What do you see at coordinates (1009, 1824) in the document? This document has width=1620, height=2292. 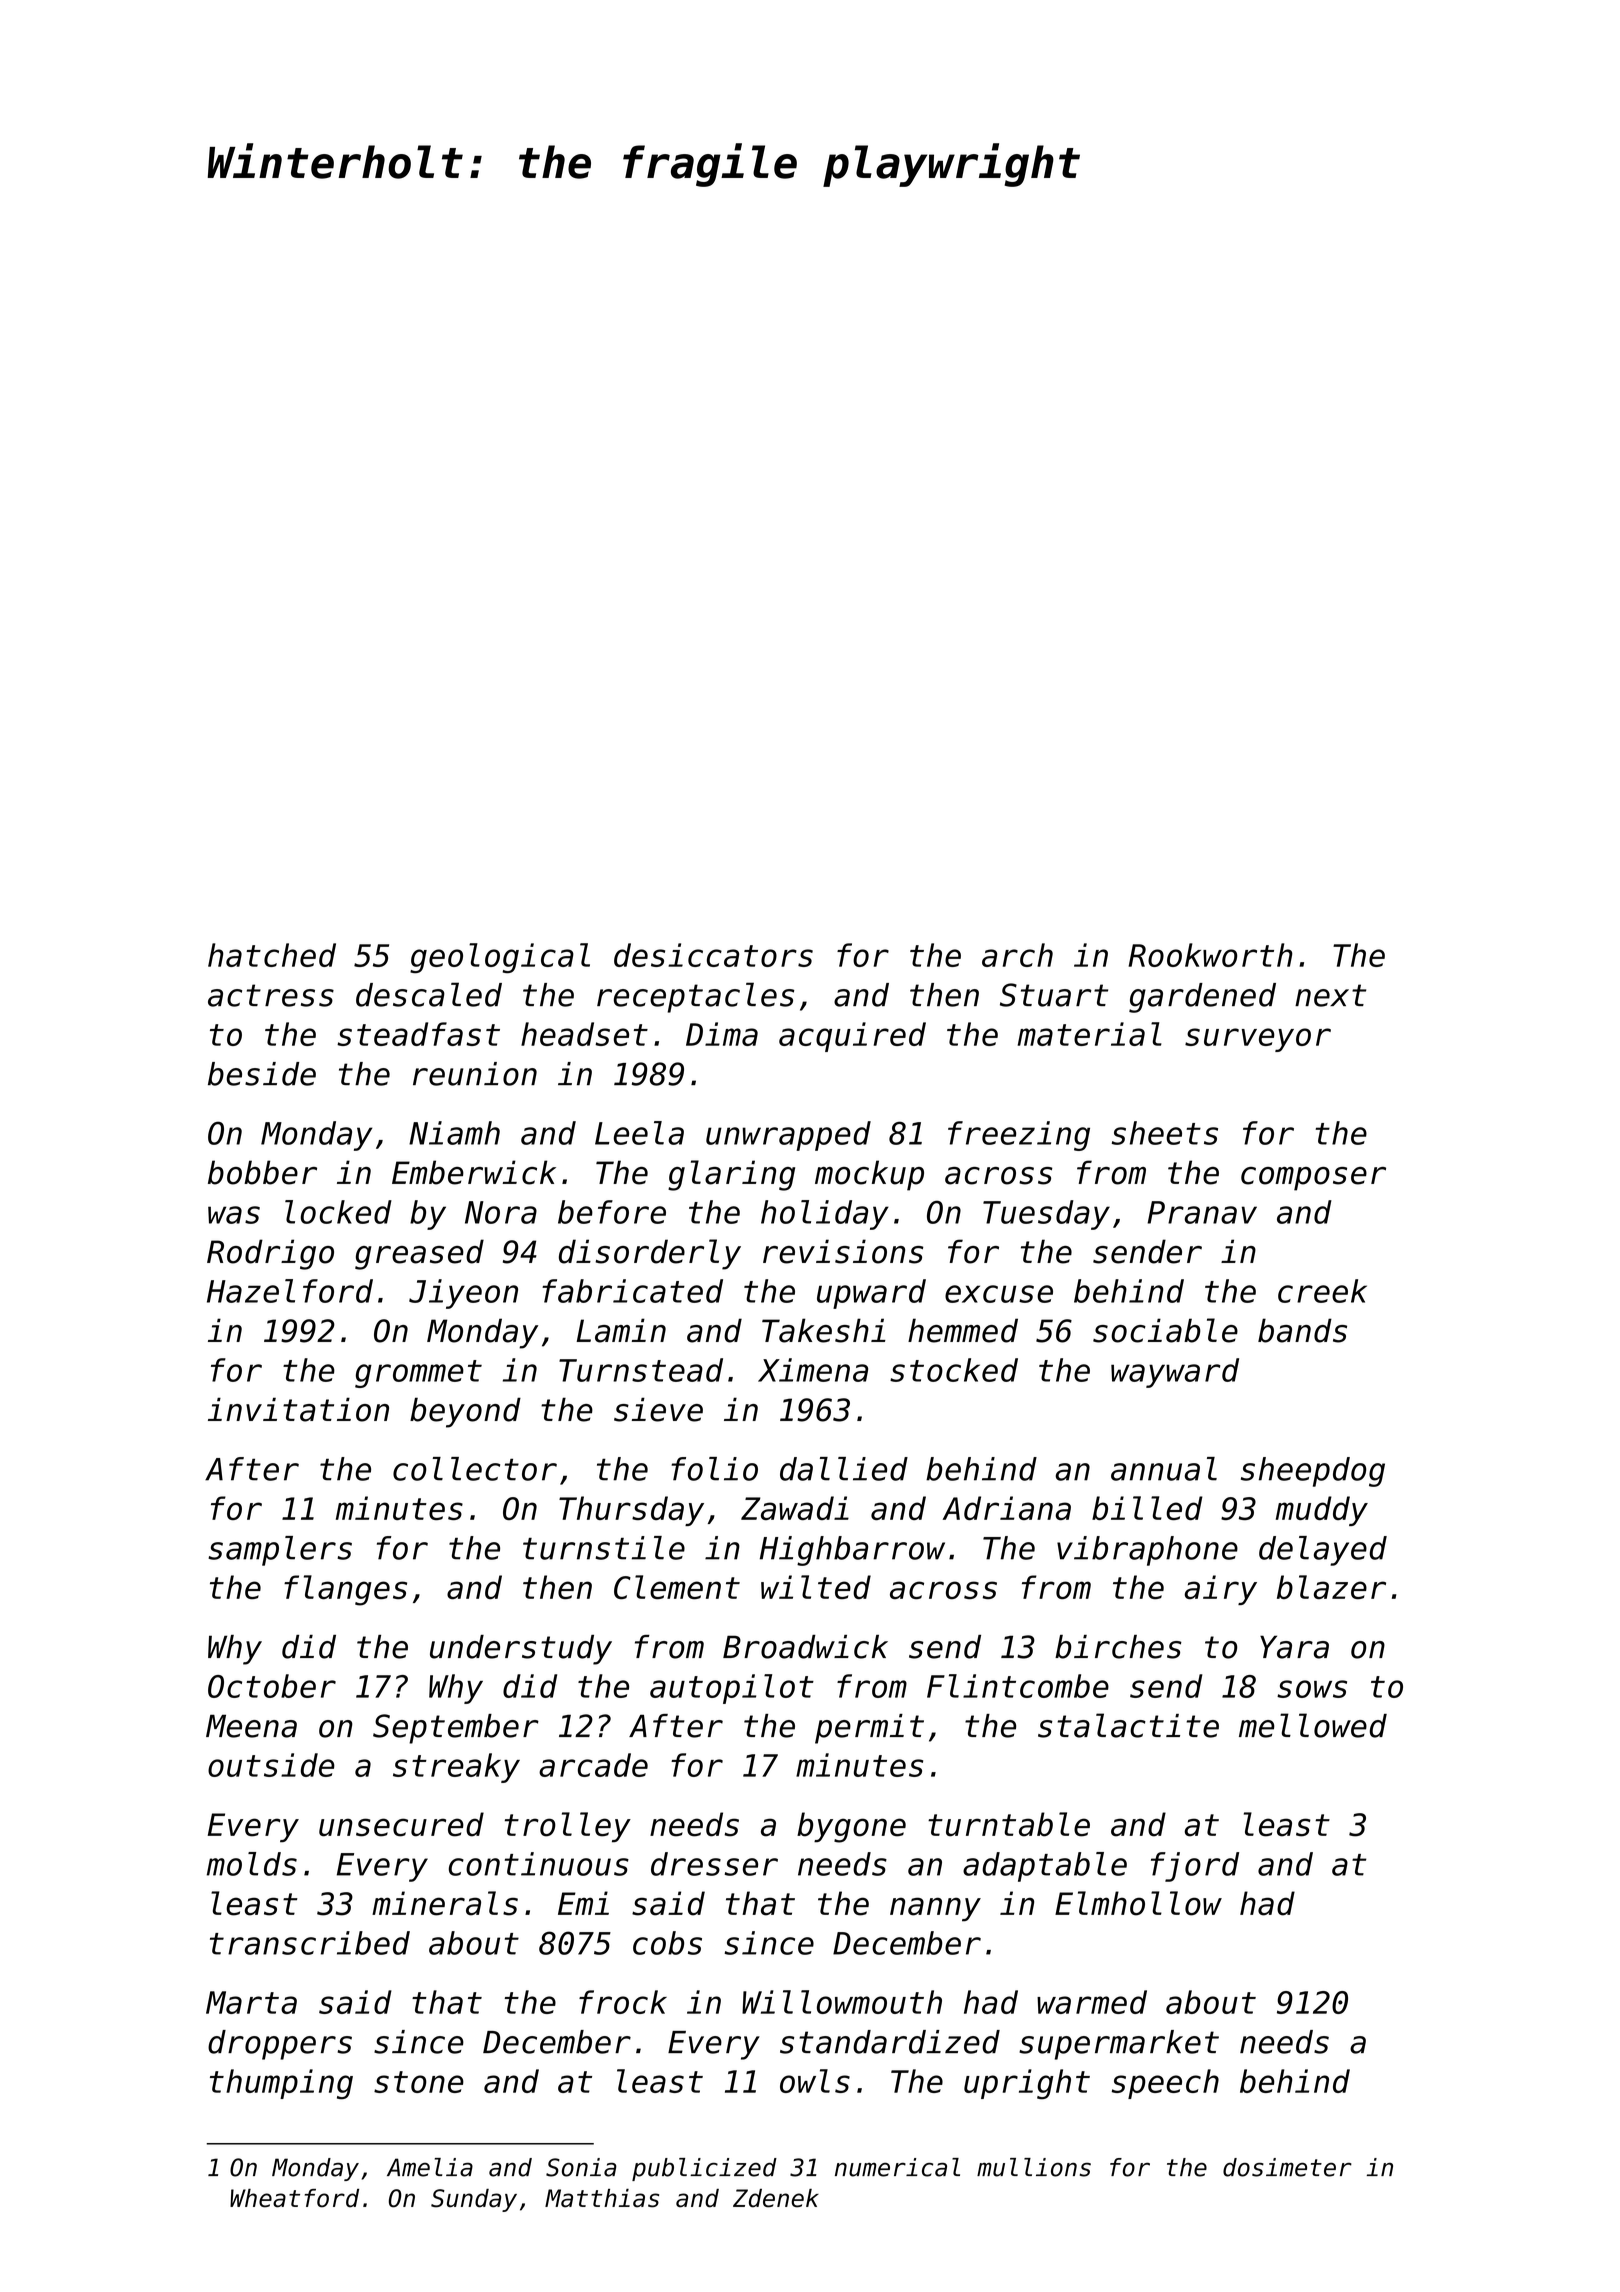 I see `turntable` at bounding box center [1009, 1824].
